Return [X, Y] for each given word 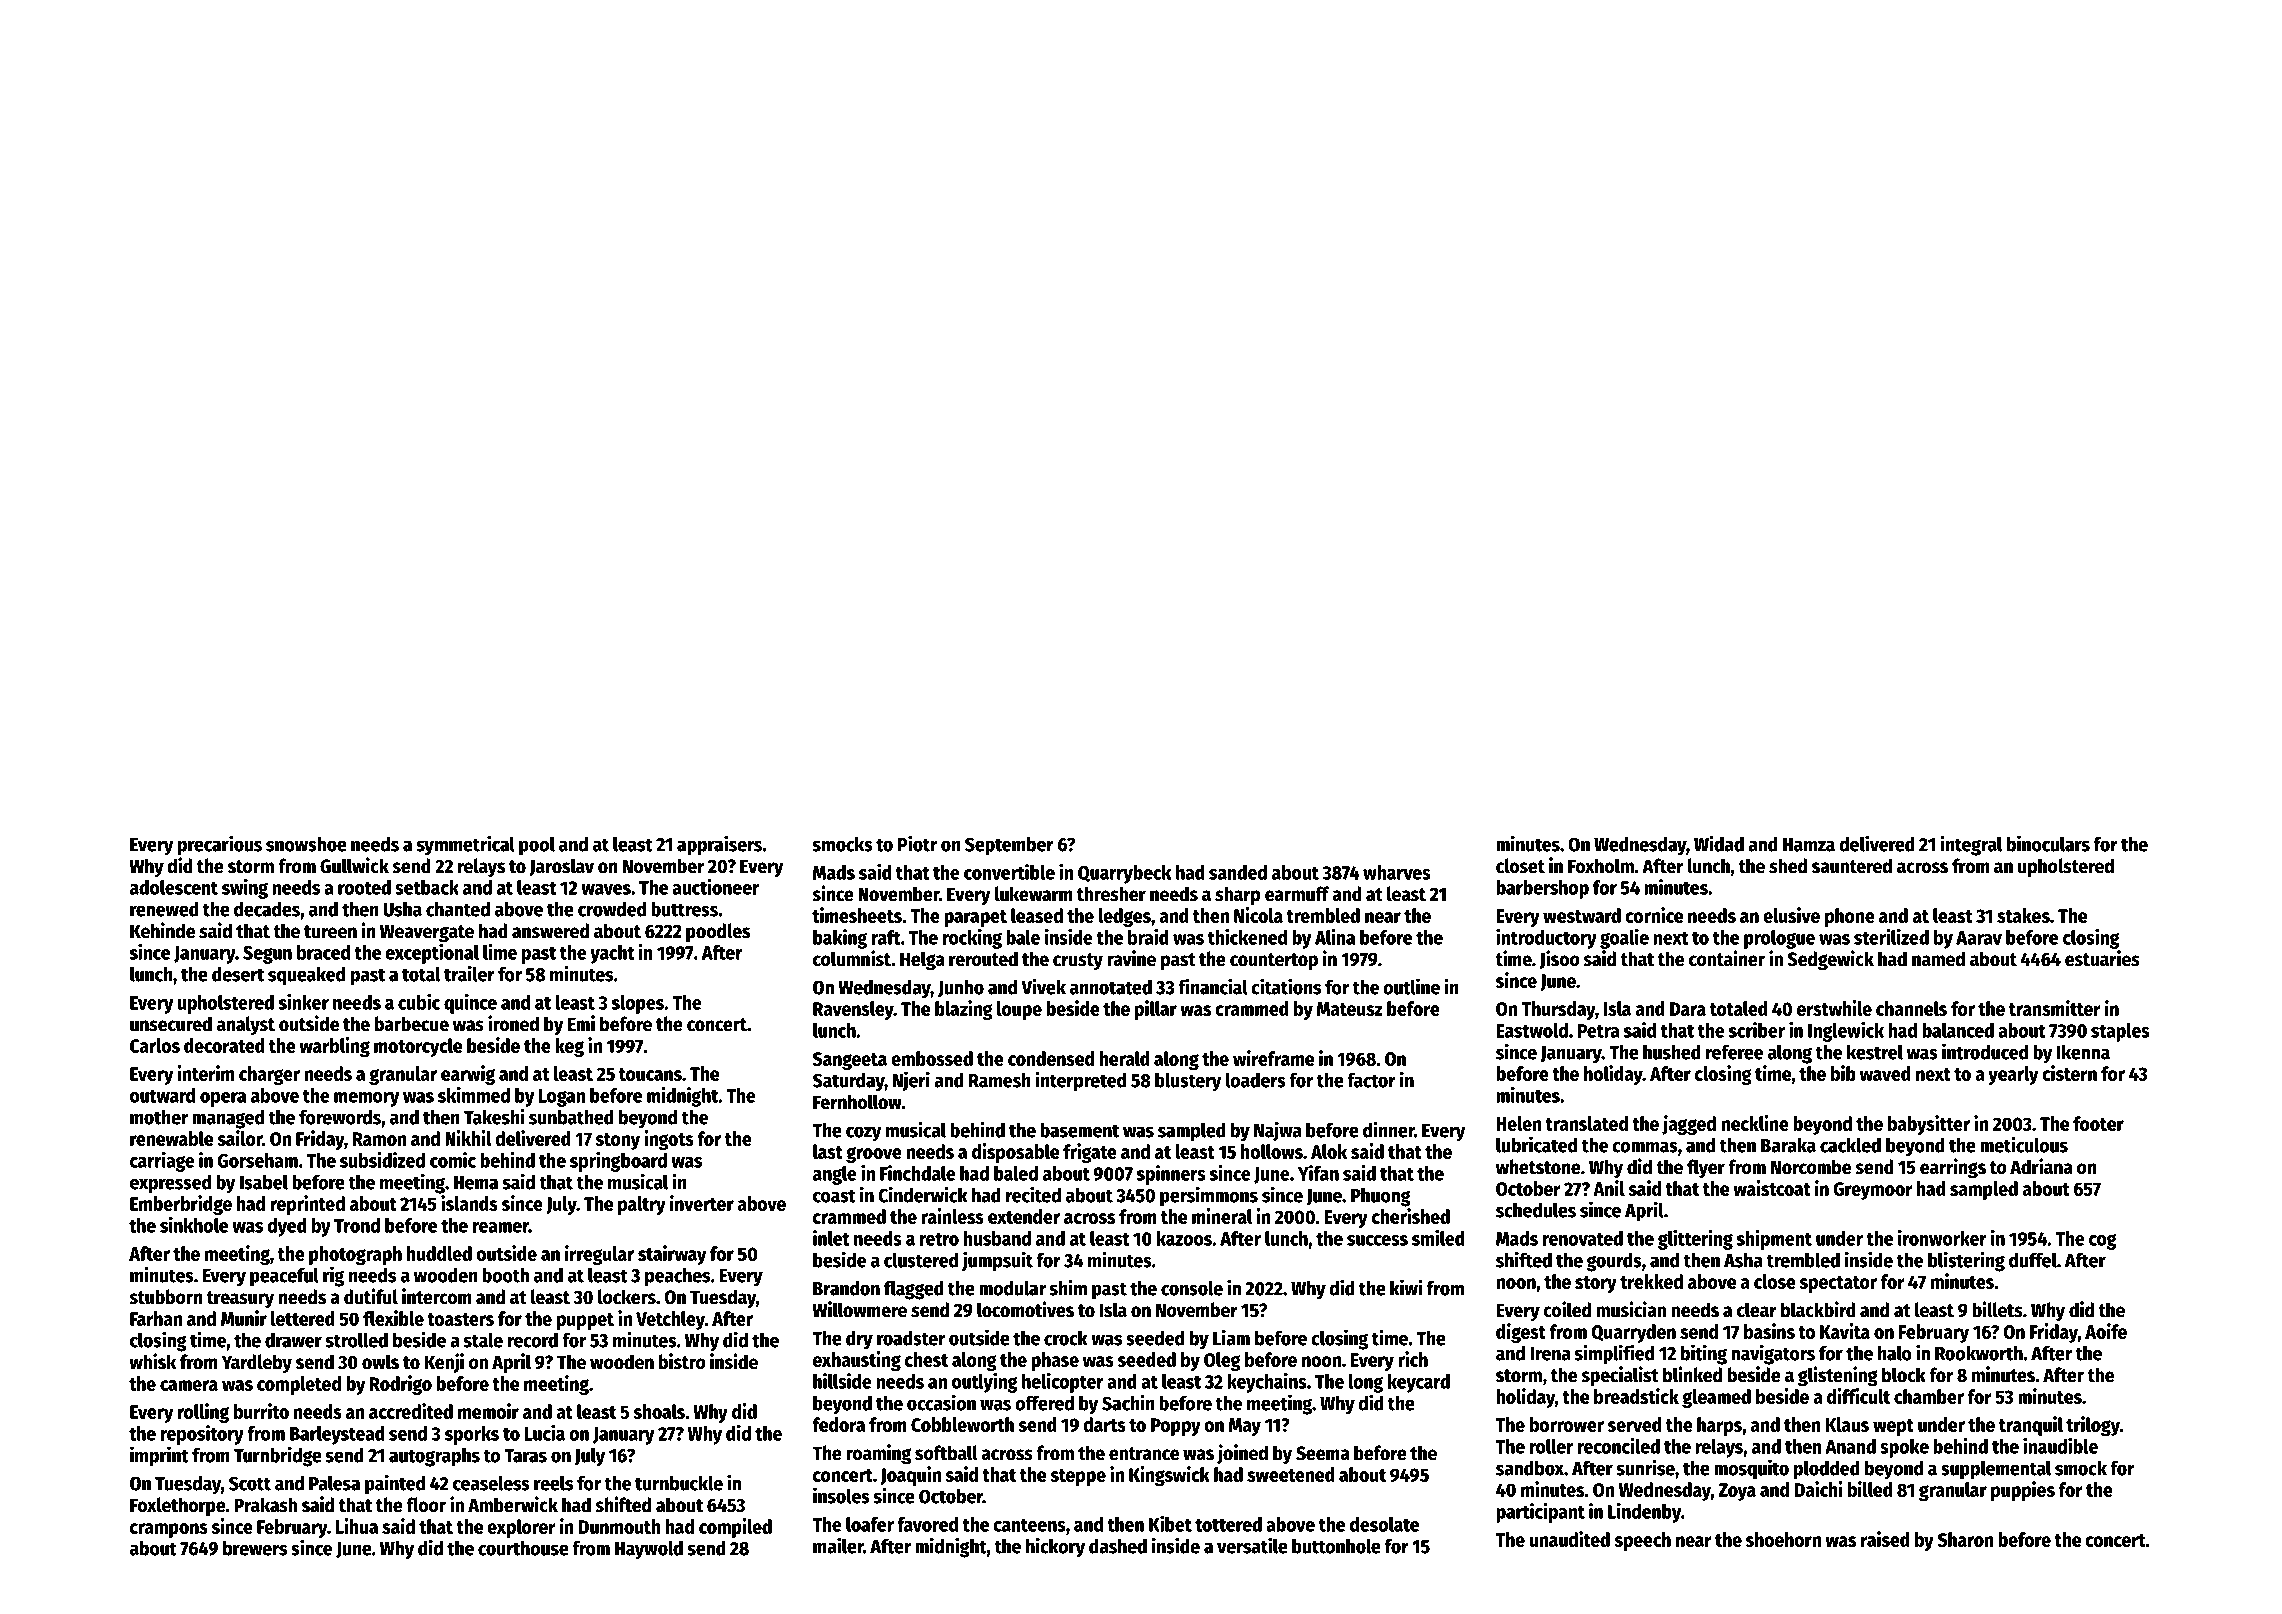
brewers [255, 1548]
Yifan [1318, 1173]
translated [1586, 1123]
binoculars [2048, 843]
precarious [220, 845]
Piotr [917, 843]
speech [1642, 1541]
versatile [1252, 1545]
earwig [468, 1075]
